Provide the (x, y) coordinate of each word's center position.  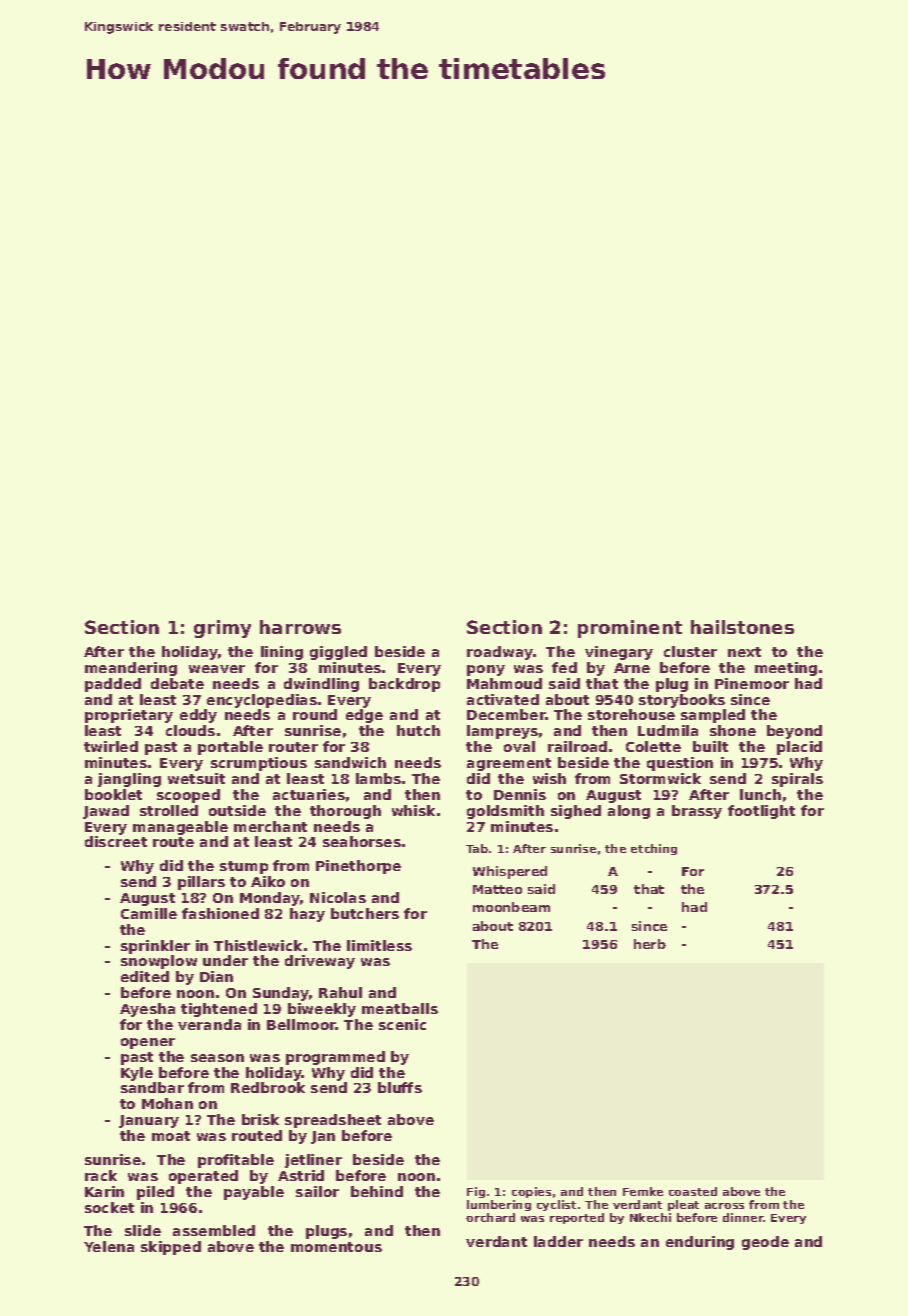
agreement (509, 764)
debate (177, 683)
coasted (693, 1191)
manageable (180, 828)
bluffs (400, 1087)
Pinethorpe (358, 867)
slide (143, 1230)
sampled (713, 716)
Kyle (137, 1074)
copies (531, 1192)
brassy (697, 812)
